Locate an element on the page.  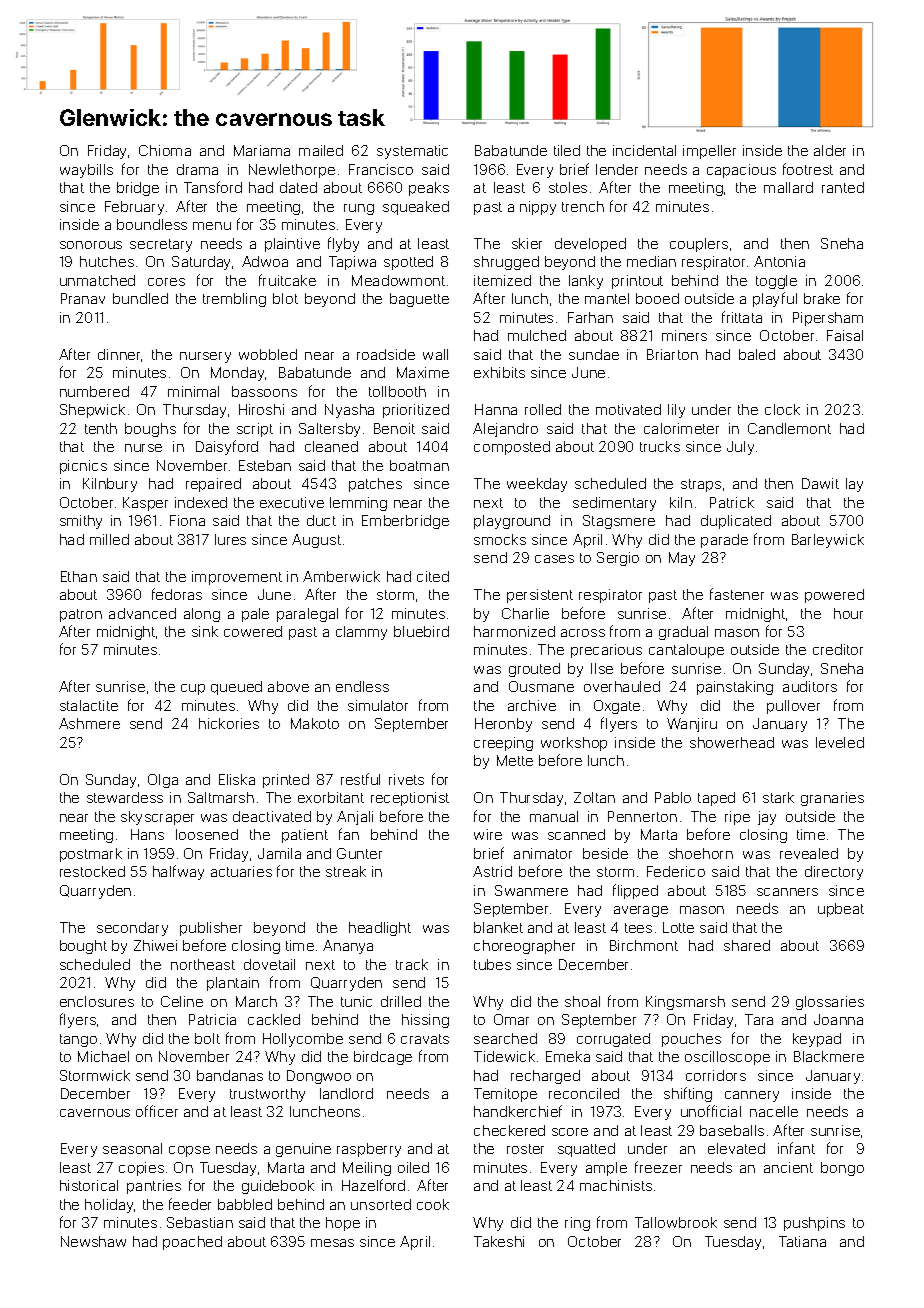
systematic is located at coordinates (412, 152).
